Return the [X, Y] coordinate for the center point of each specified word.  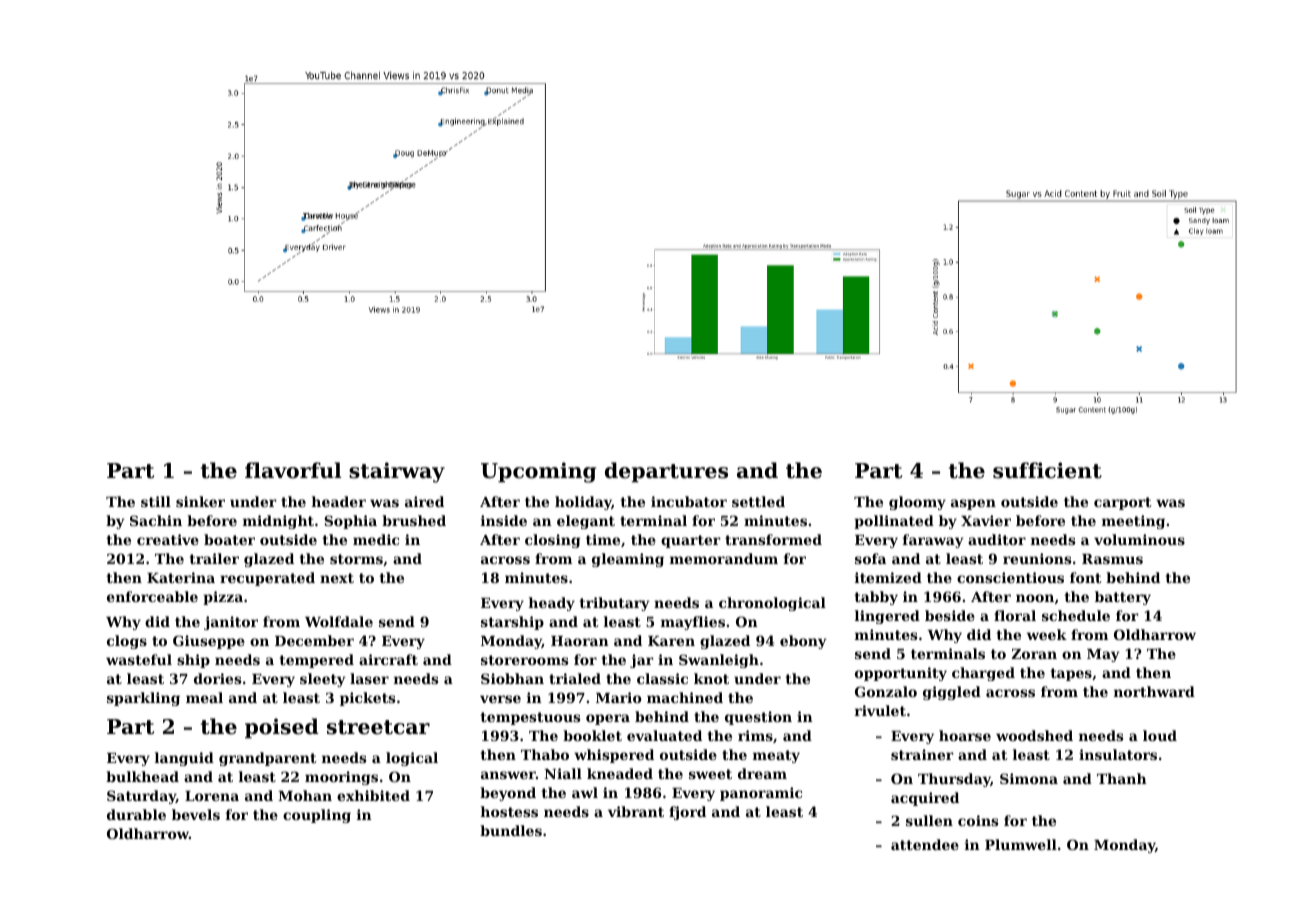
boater [229, 539]
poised [282, 728]
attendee [925, 844]
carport [1122, 503]
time [603, 539]
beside [950, 615]
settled [758, 501]
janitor [231, 623]
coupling [317, 816]
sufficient [1047, 470]
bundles [511, 830]
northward [1154, 691]
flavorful [293, 470]
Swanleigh [719, 661]
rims [755, 735]
